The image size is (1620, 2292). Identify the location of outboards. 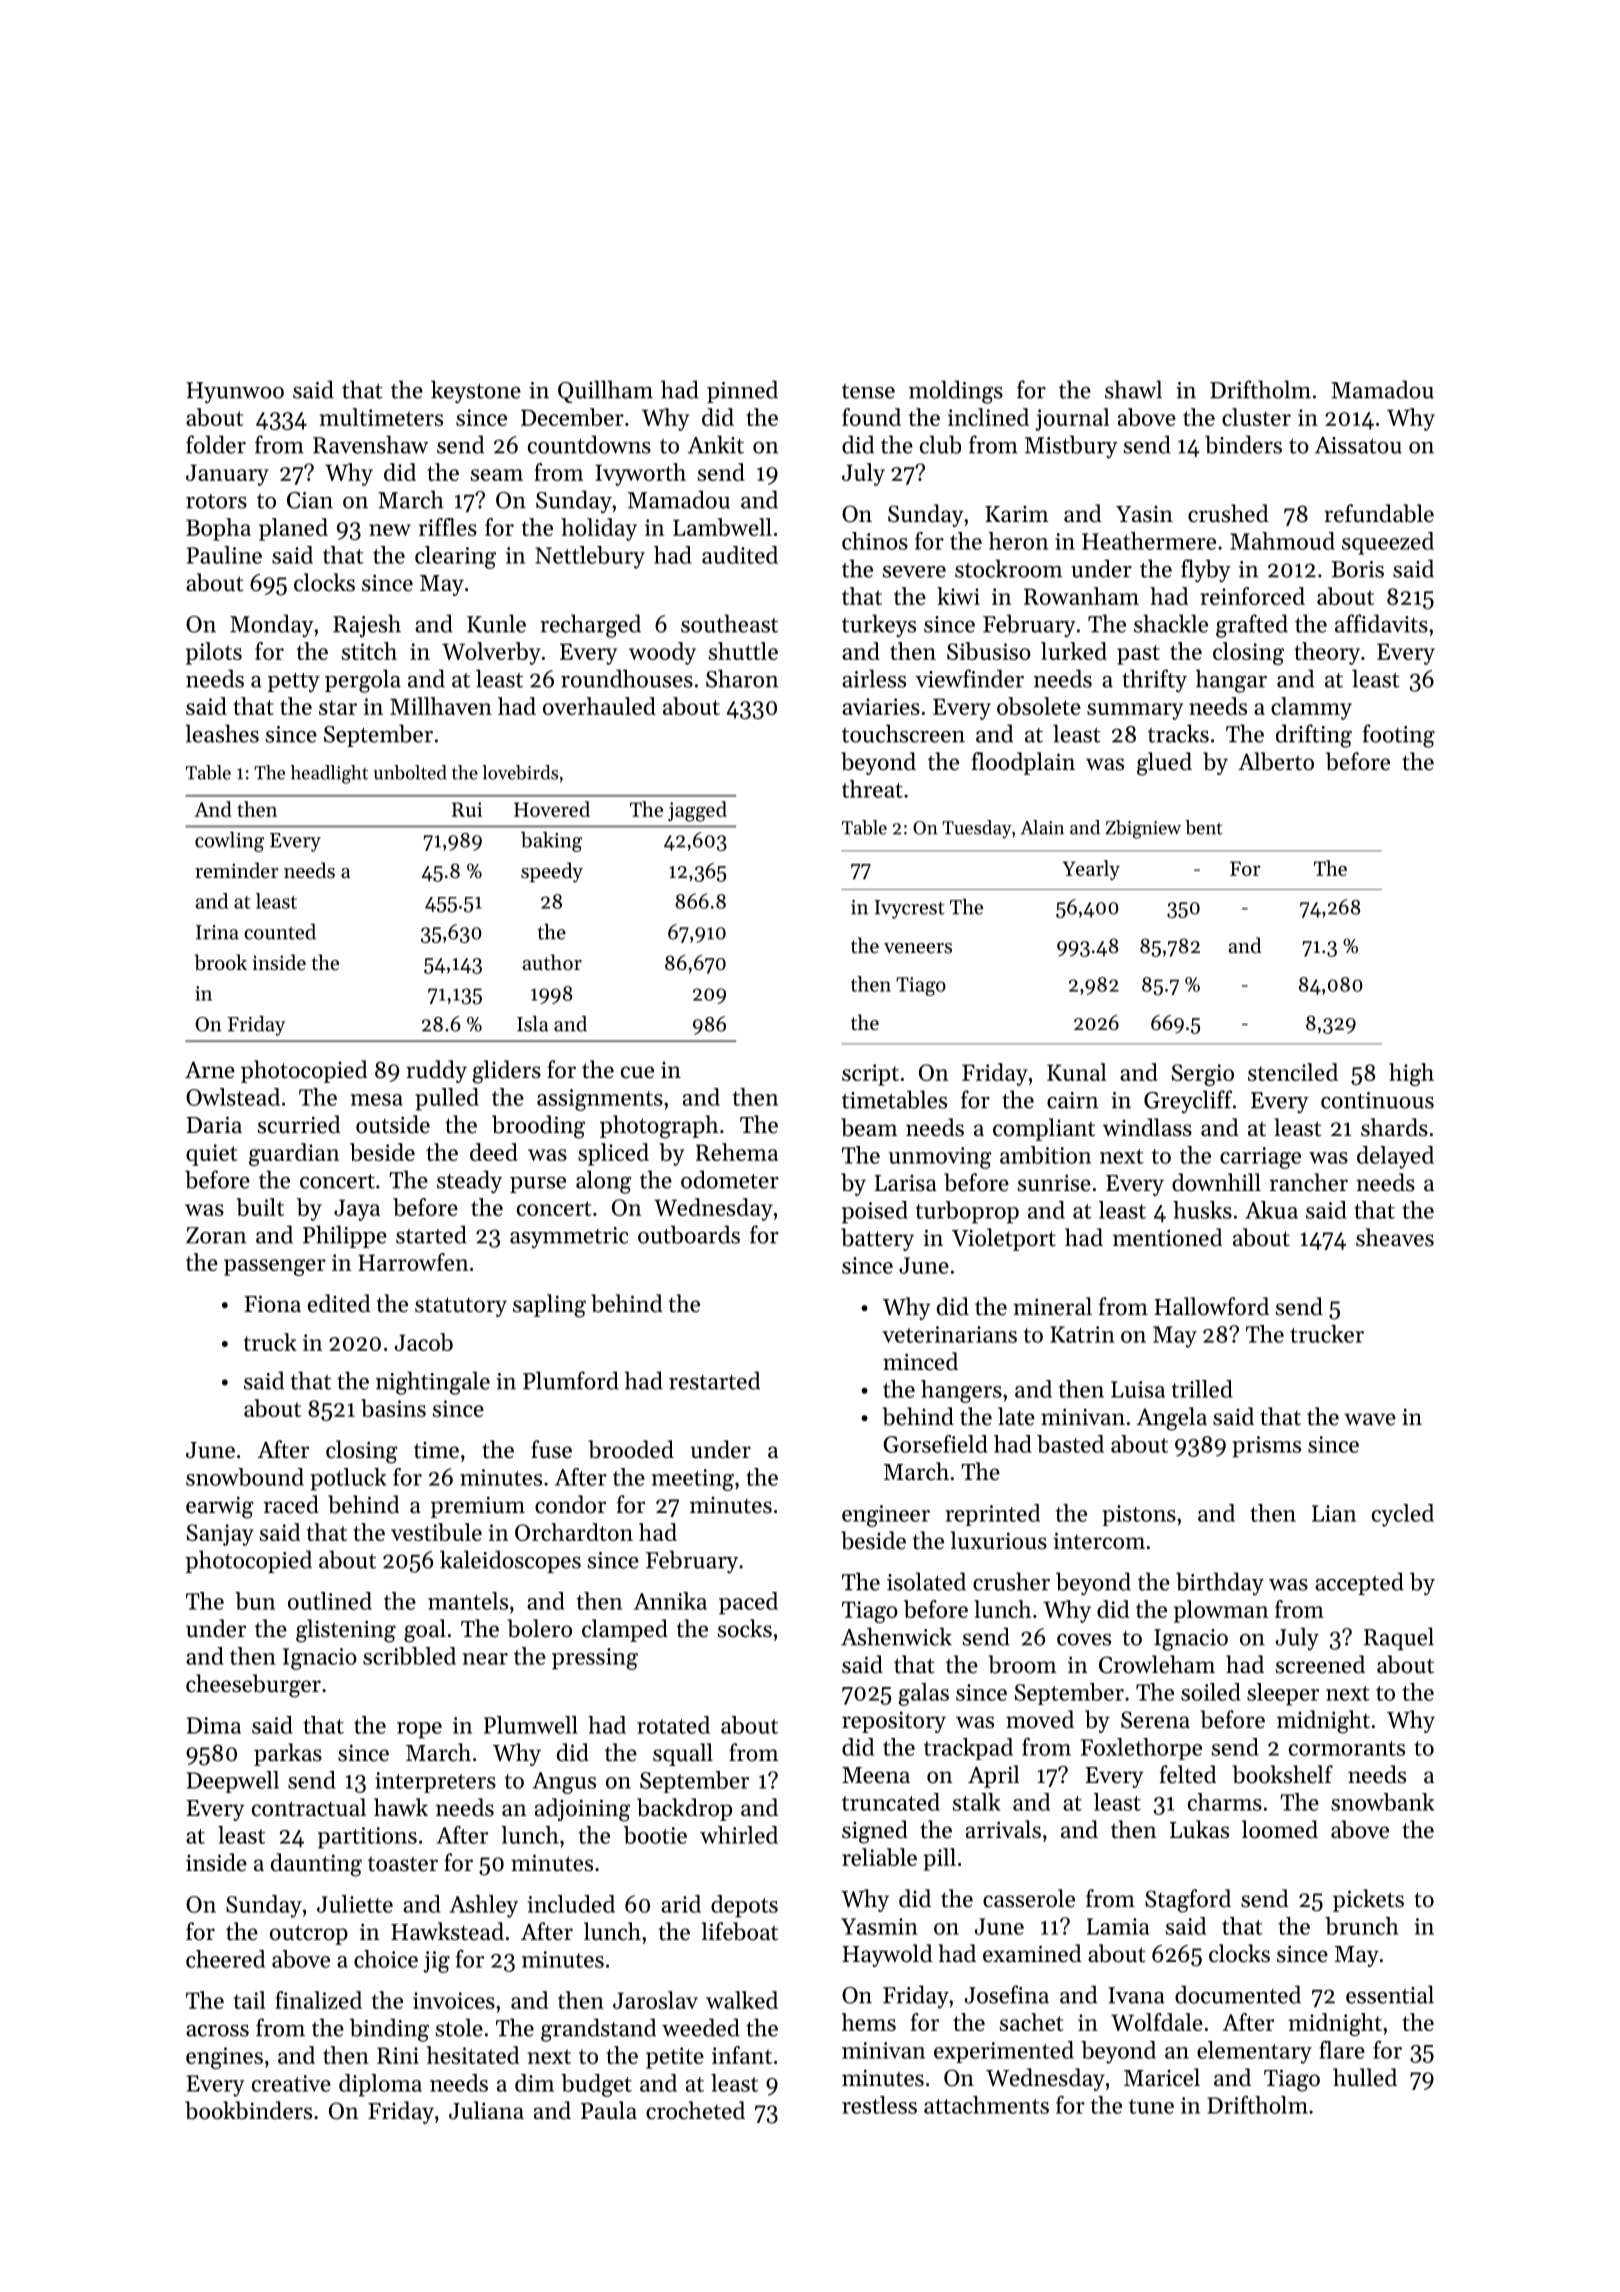
(689, 1234).
